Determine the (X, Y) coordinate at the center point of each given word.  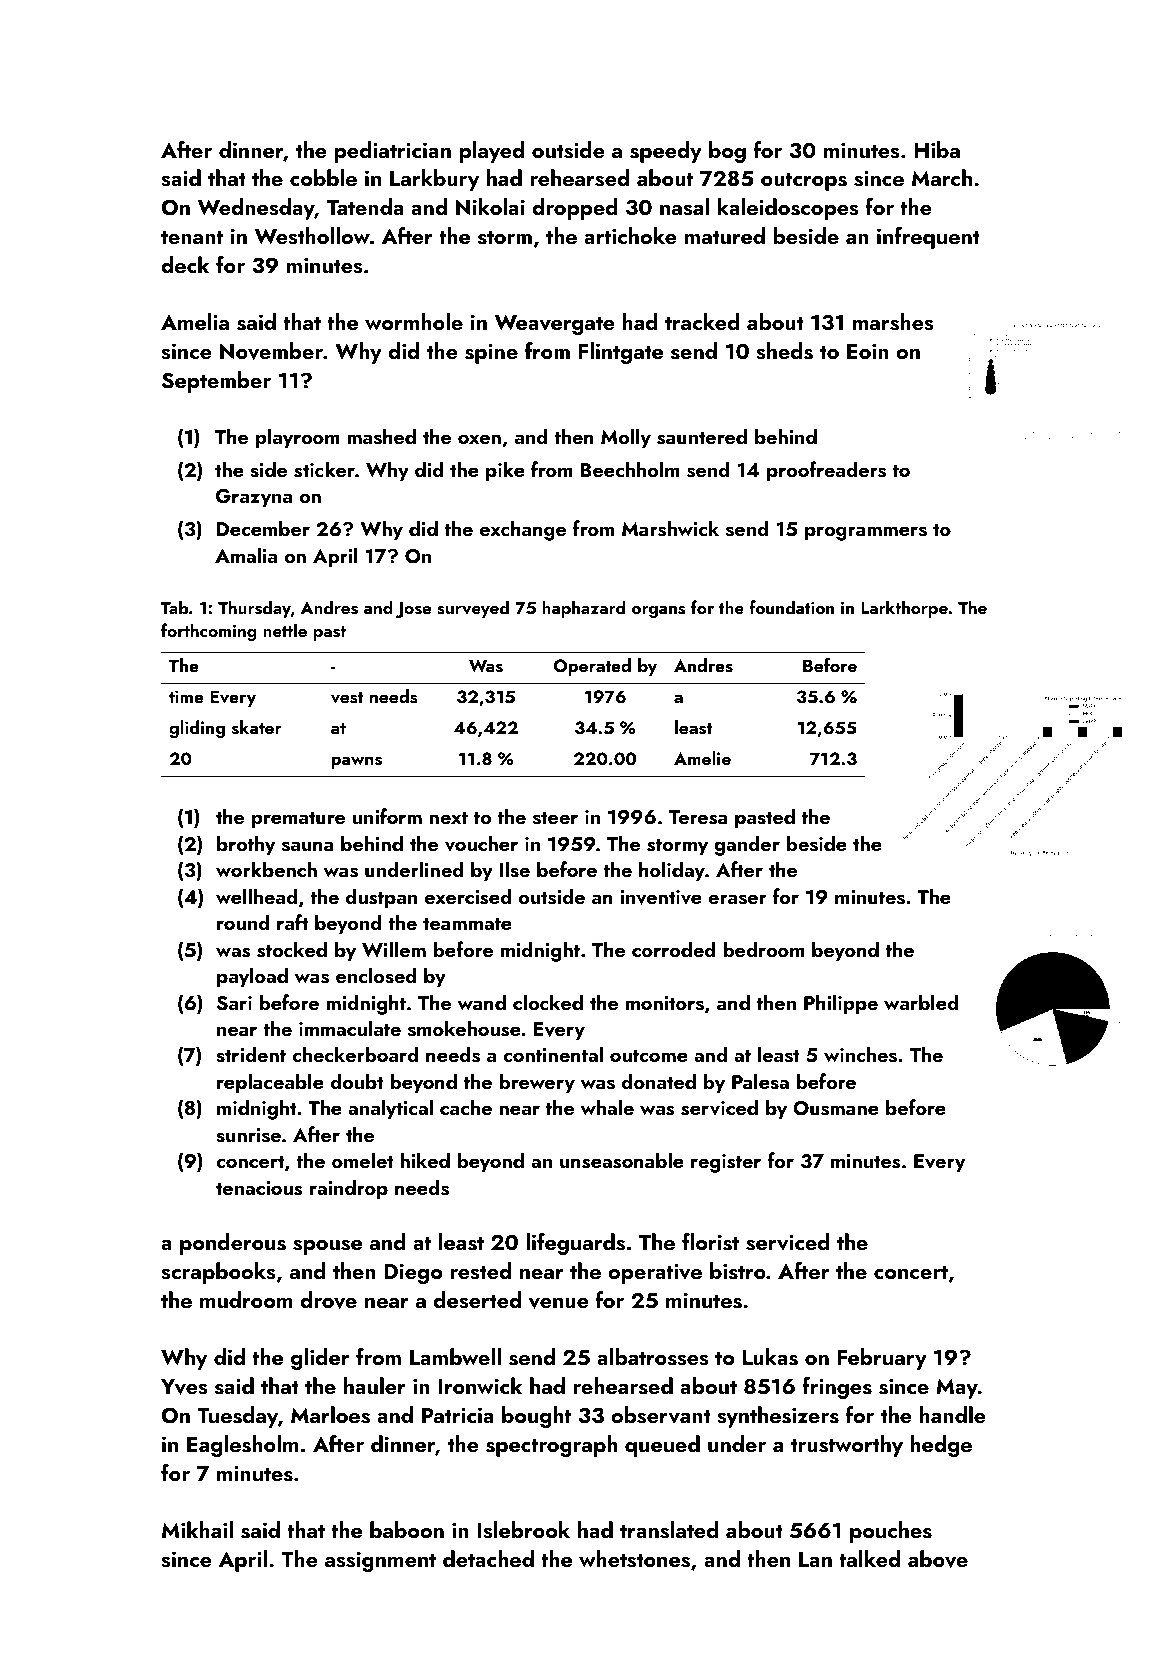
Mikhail (197, 1529)
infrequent (928, 238)
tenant (192, 237)
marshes (893, 322)
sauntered (702, 436)
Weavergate (555, 325)
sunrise (248, 1135)
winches (860, 1054)
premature (298, 820)
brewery (537, 1083)
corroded (674, 949)
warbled (921, 1002)
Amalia (246, 555)
